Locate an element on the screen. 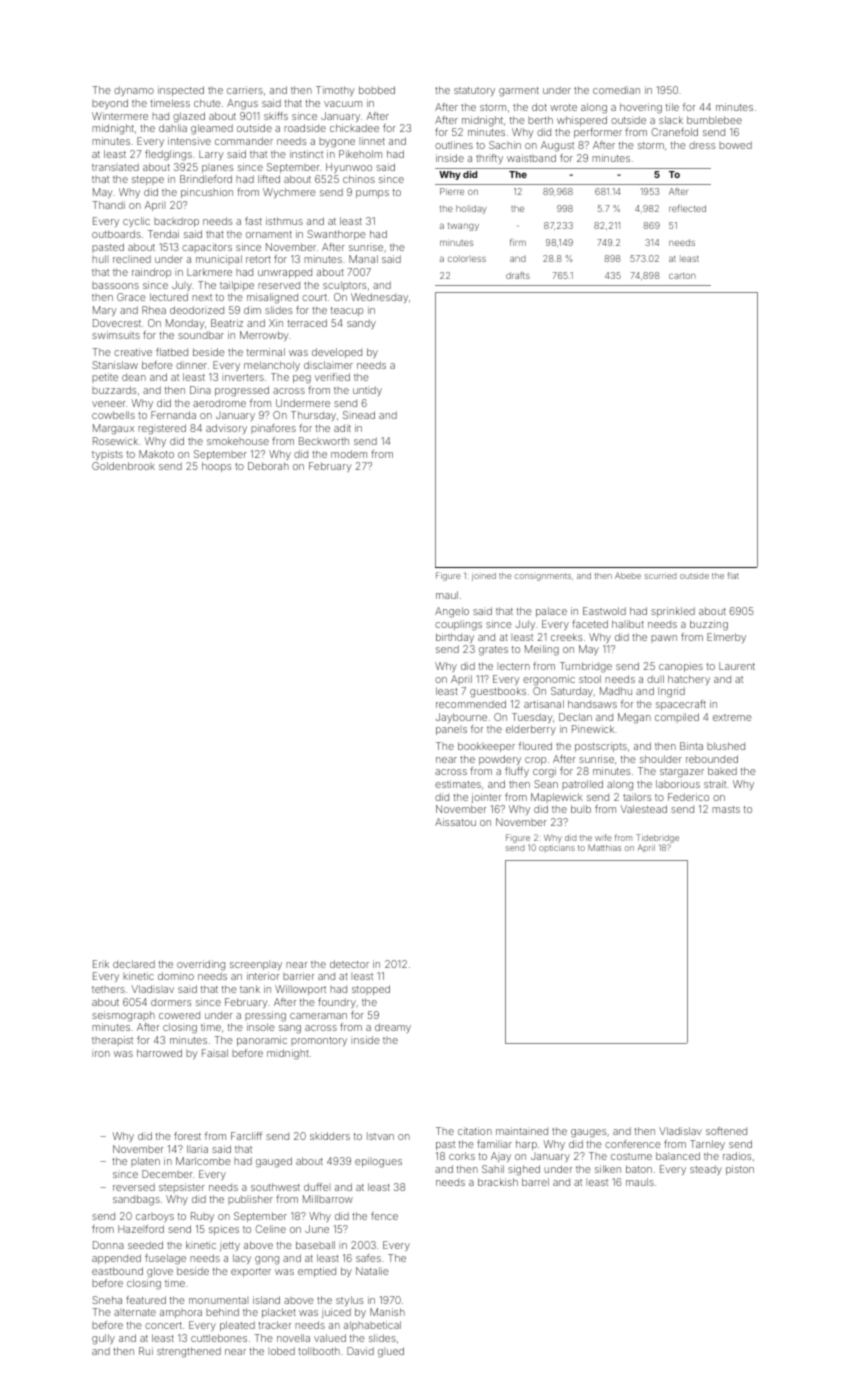  stopped is located at coordinates (371, 990).
